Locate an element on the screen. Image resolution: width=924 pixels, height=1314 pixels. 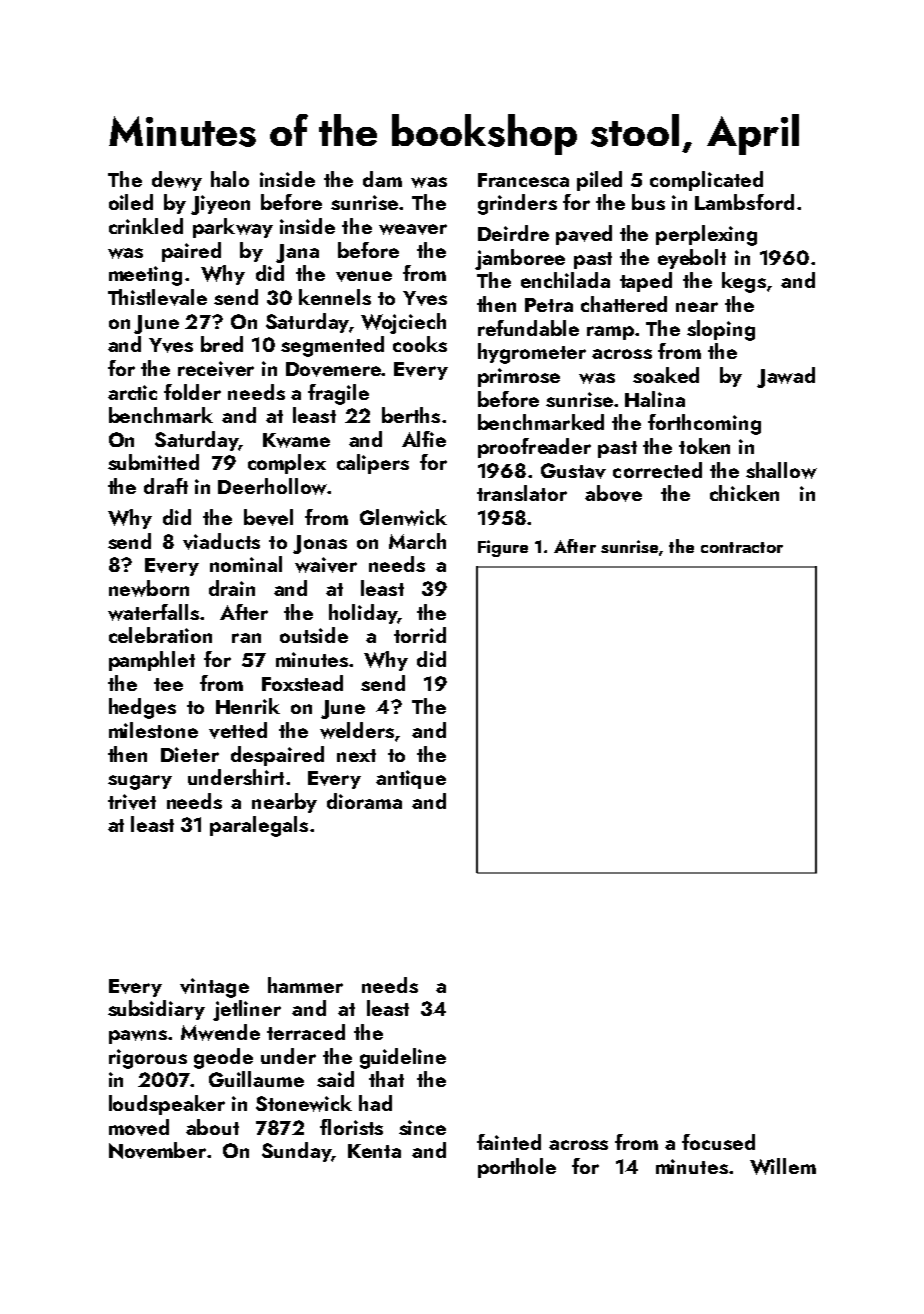
guideline is located at coordinates (403, 1058).
